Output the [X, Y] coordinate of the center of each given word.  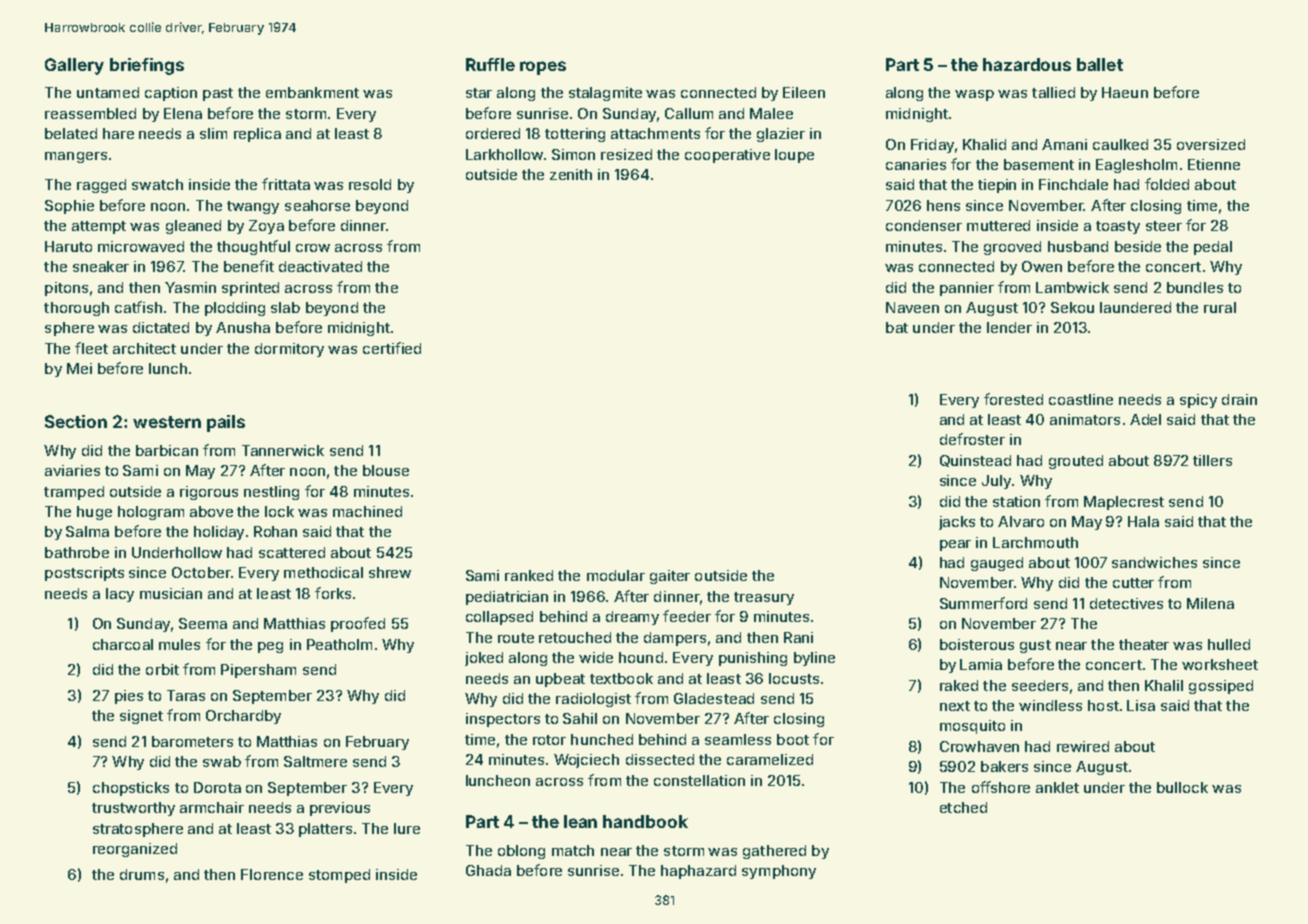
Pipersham [258, 671]
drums [142, 874]
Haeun [1125, 92]
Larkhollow [504, 154]
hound [641, 657]
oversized [1211, 144]
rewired [1083, 746]
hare [118, 133]
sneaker [101, 266]
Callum [689, 113]
